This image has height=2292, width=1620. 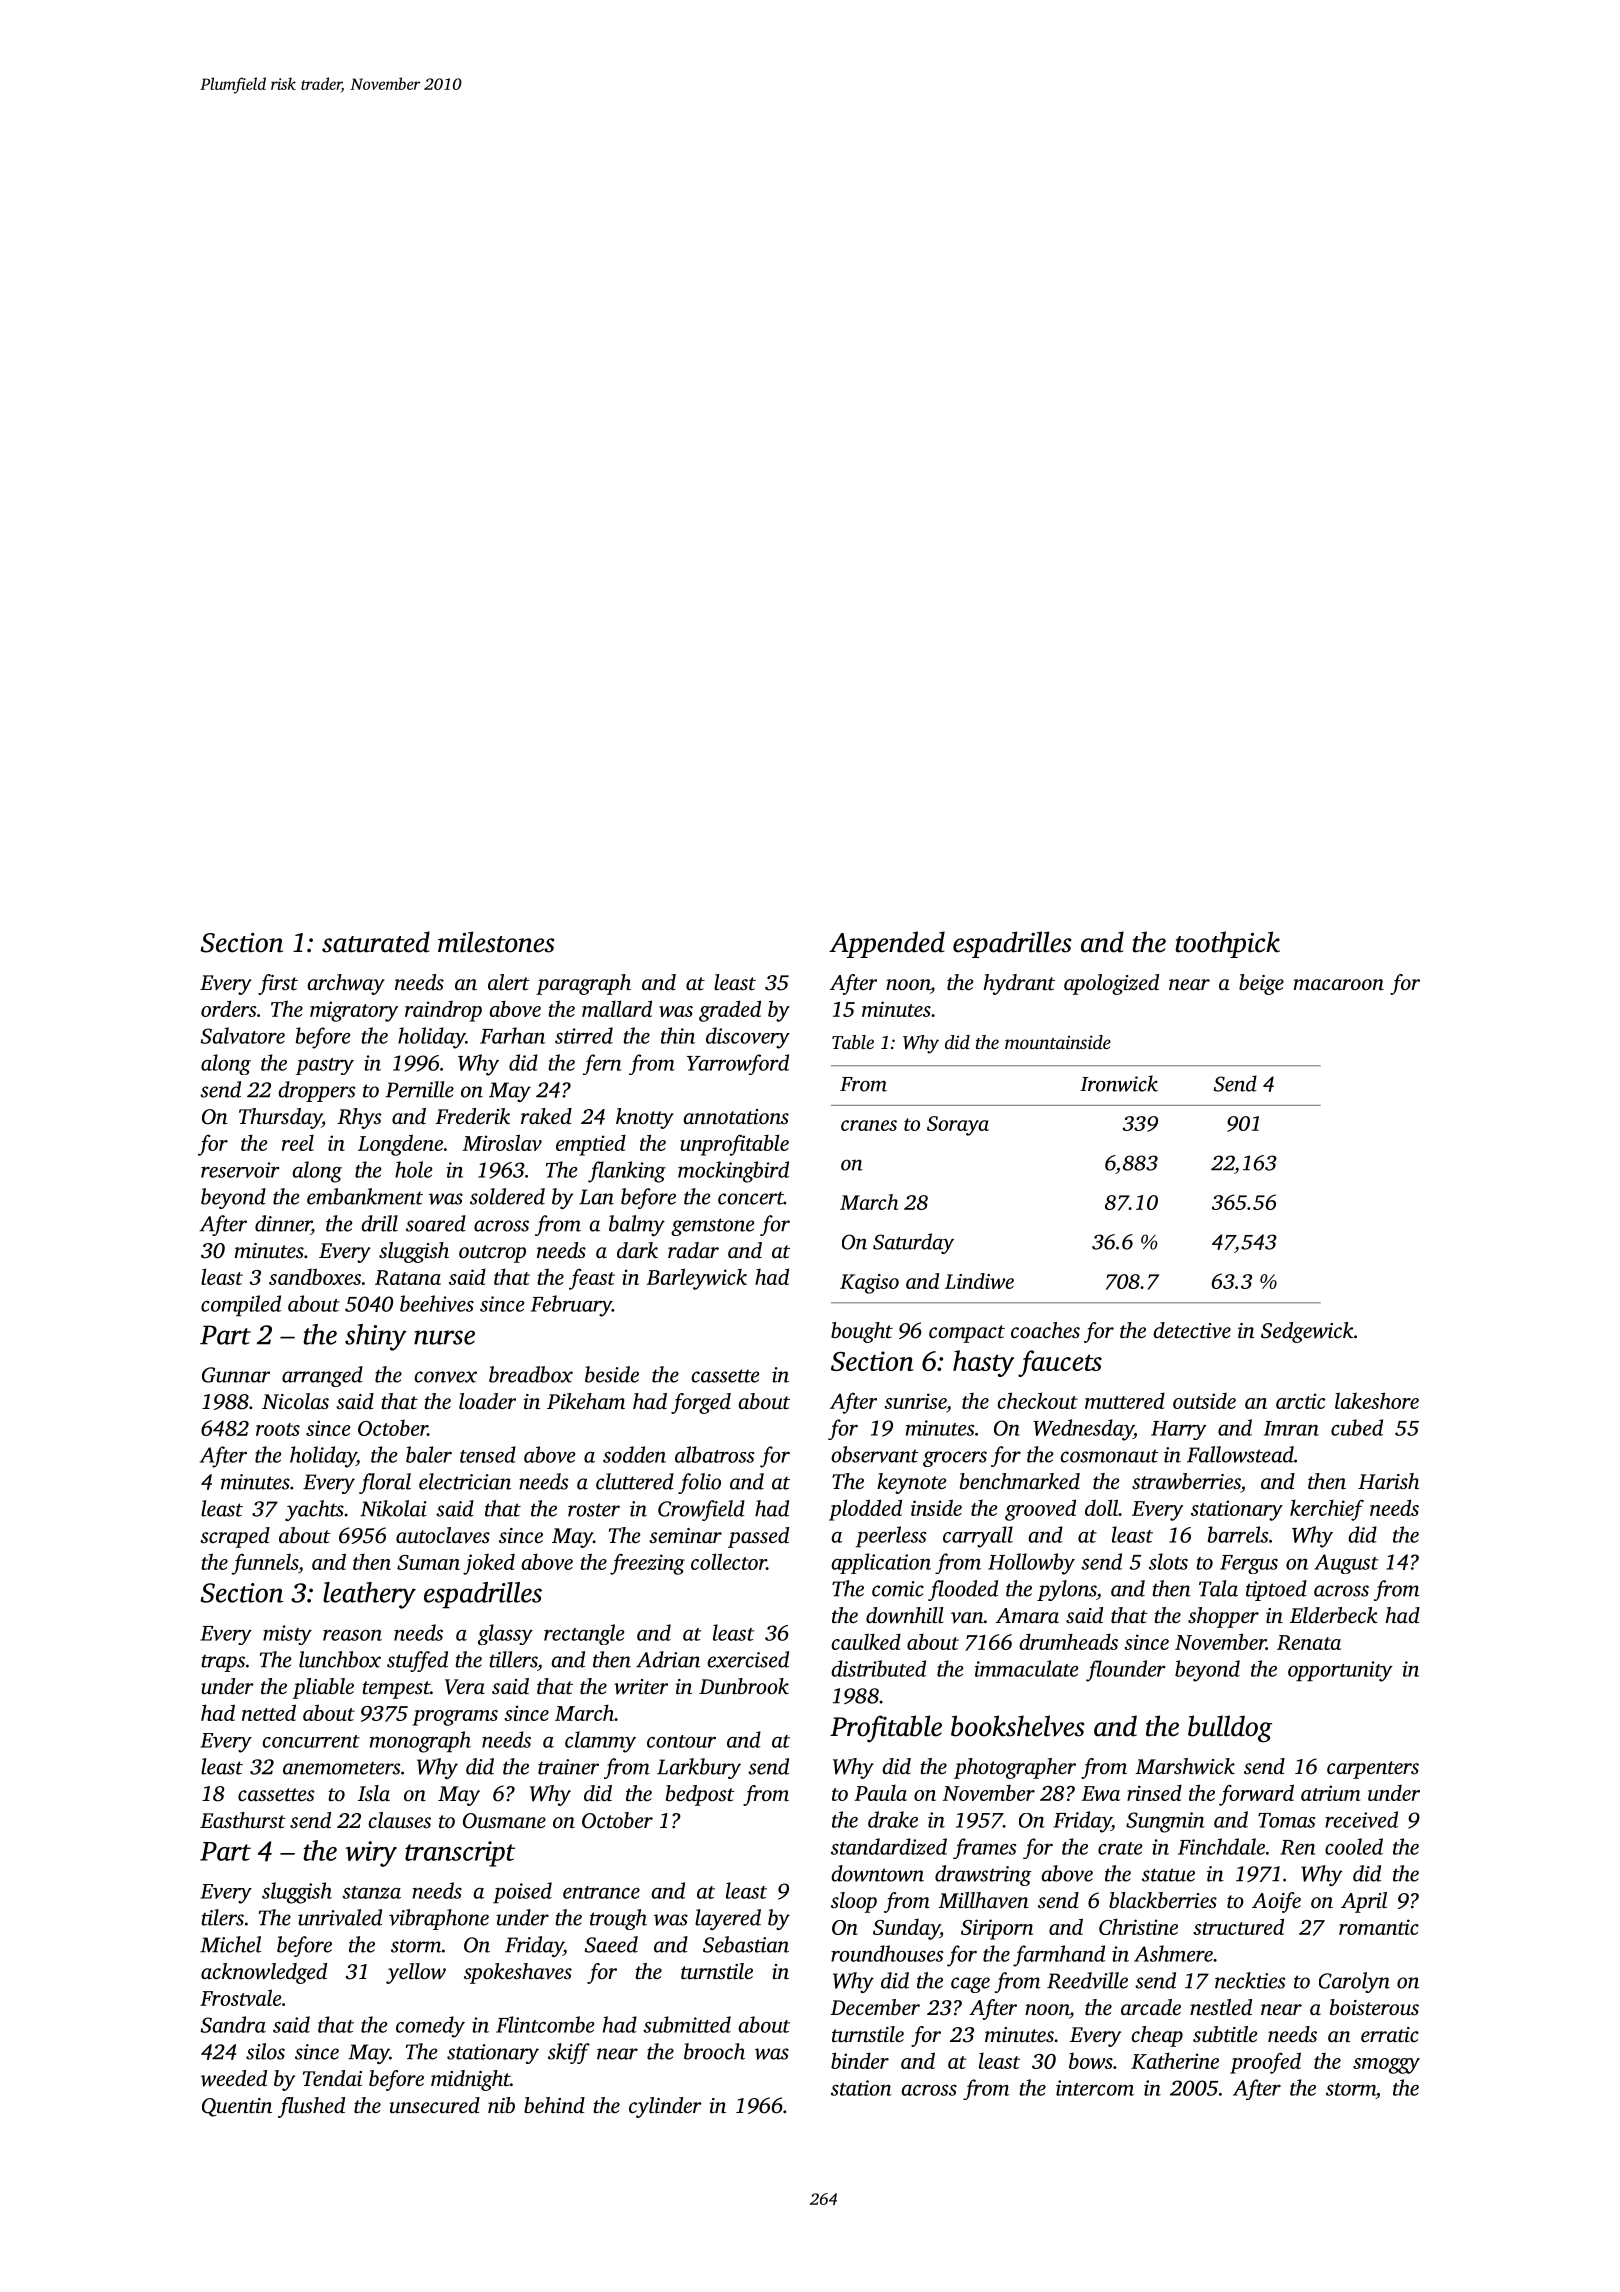 I want to click on sodden, so click(x=634, y=1454).
